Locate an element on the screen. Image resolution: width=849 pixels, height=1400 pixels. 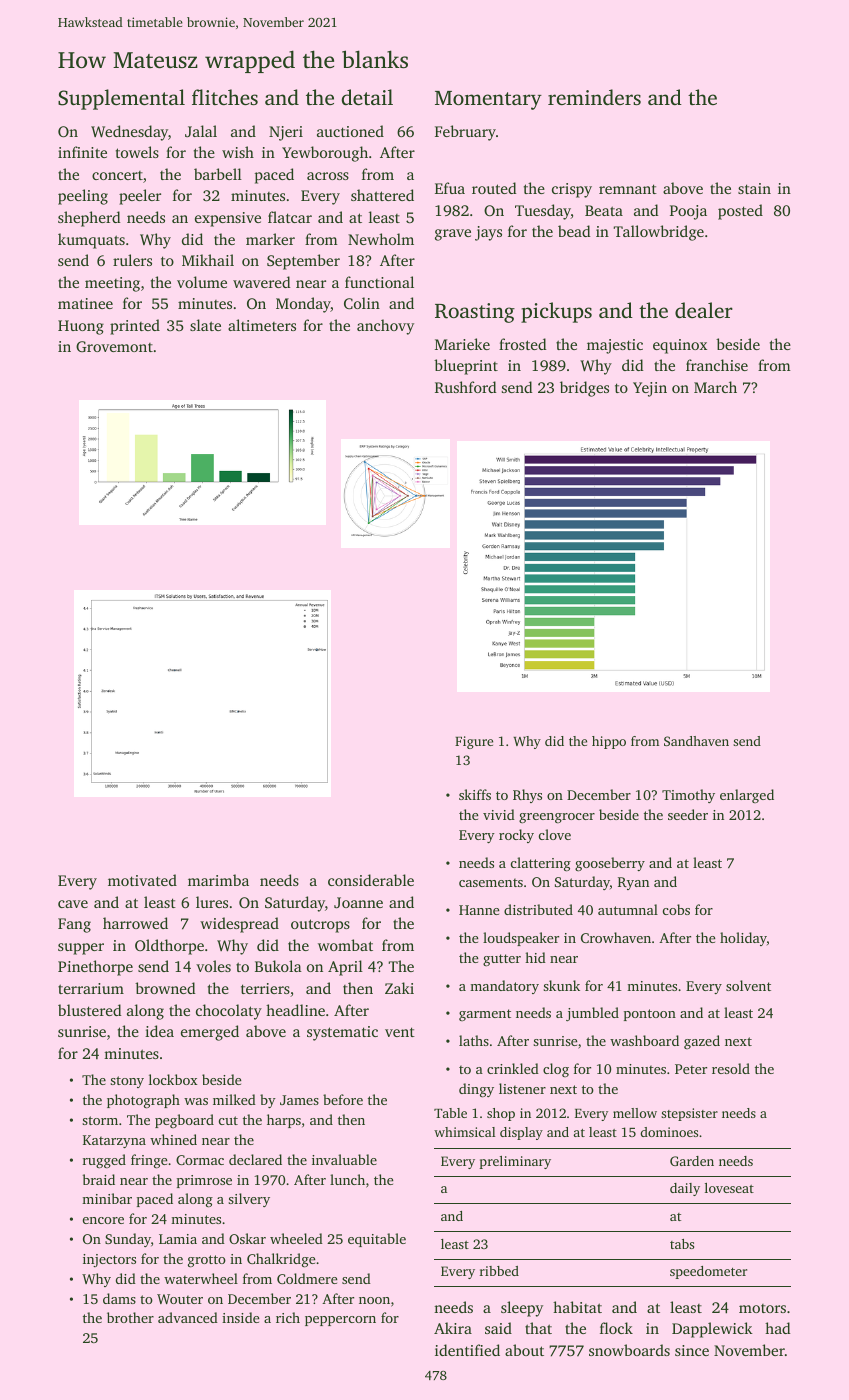
stony is located at coordinates (127, 1082).
